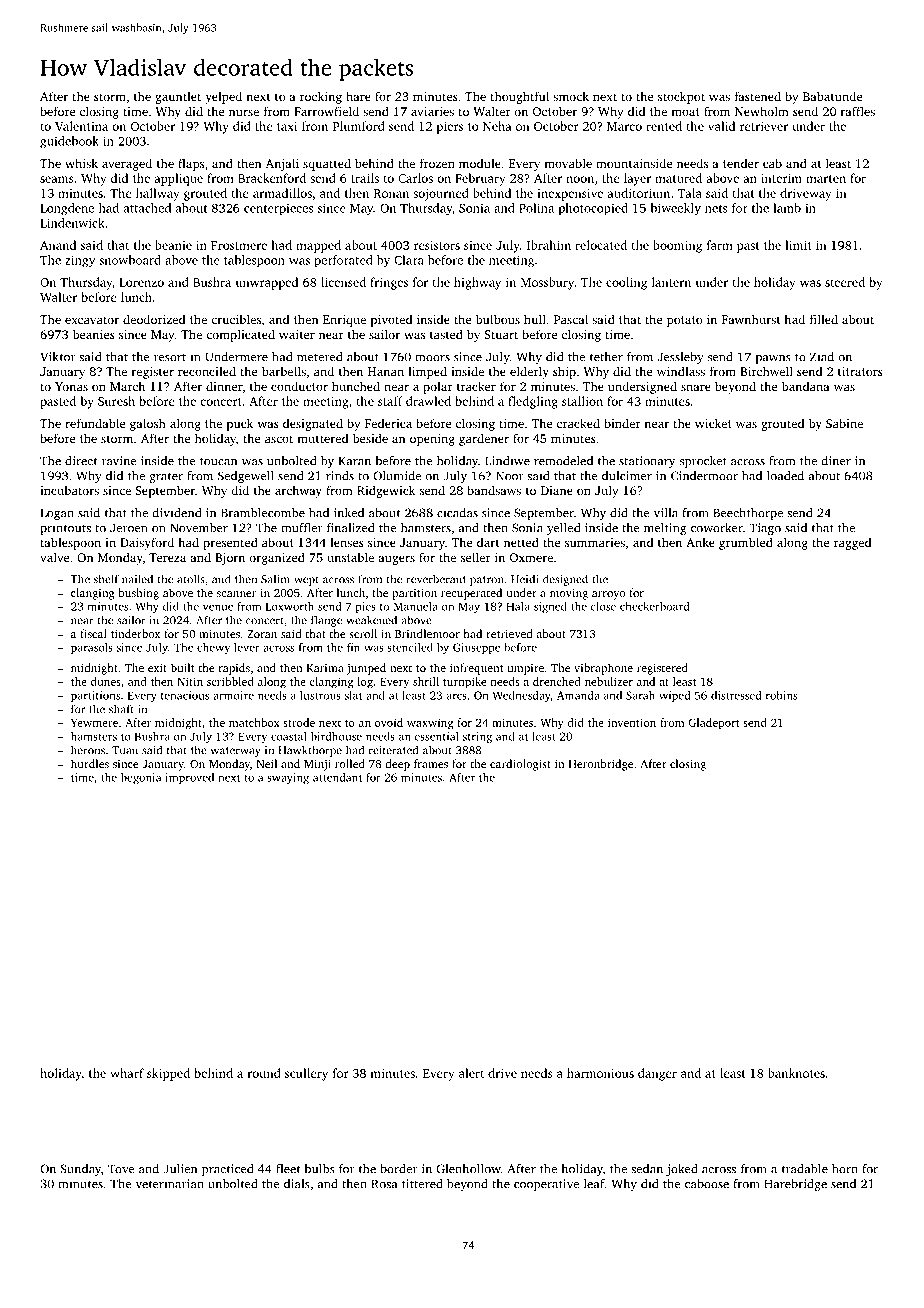  What do you see at coordinates (832, 96) in the image?
I see `Babatunde` at bounding box center [832, 96].
